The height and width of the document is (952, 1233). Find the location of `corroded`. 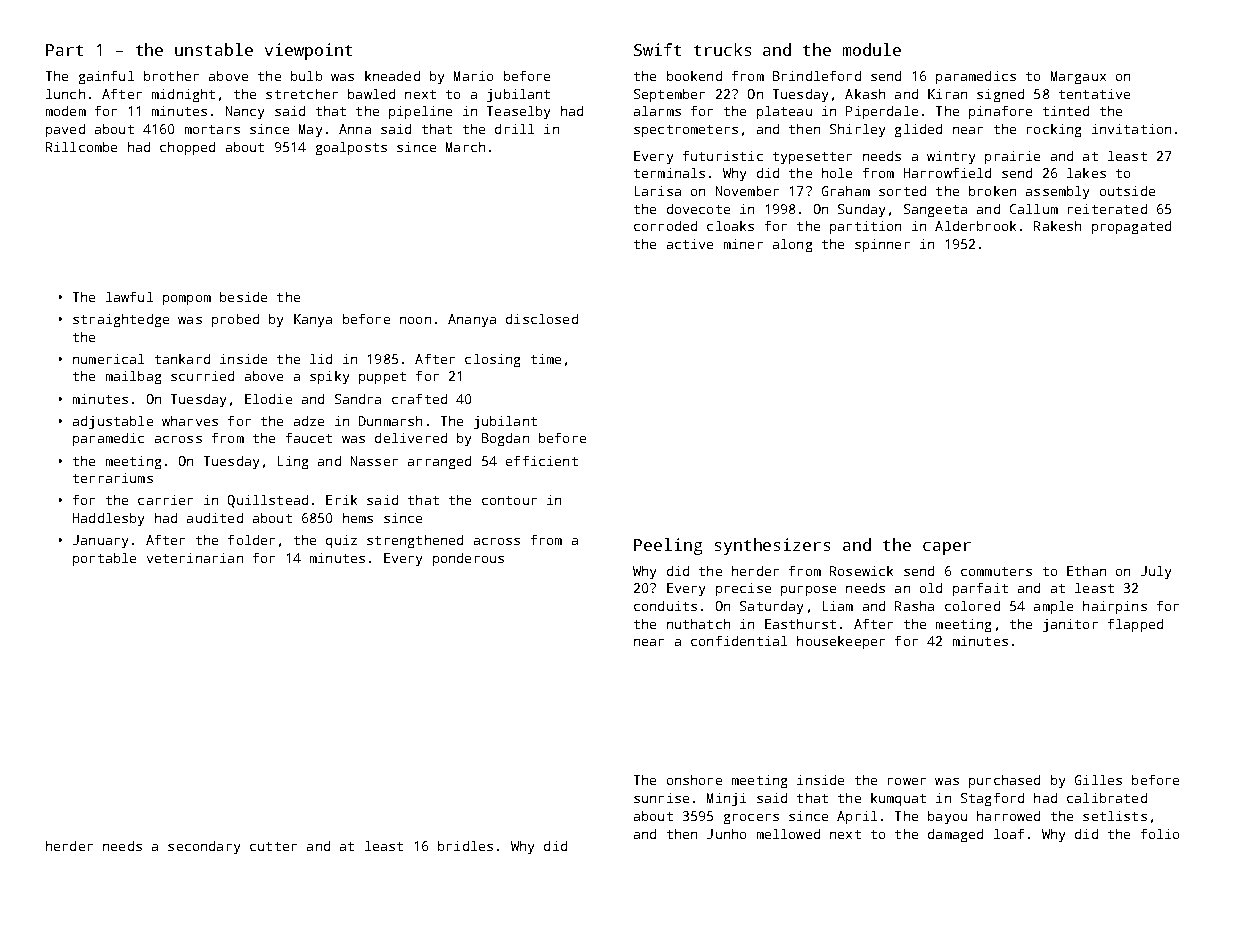

corroded is located at coordinates (665, 226).
